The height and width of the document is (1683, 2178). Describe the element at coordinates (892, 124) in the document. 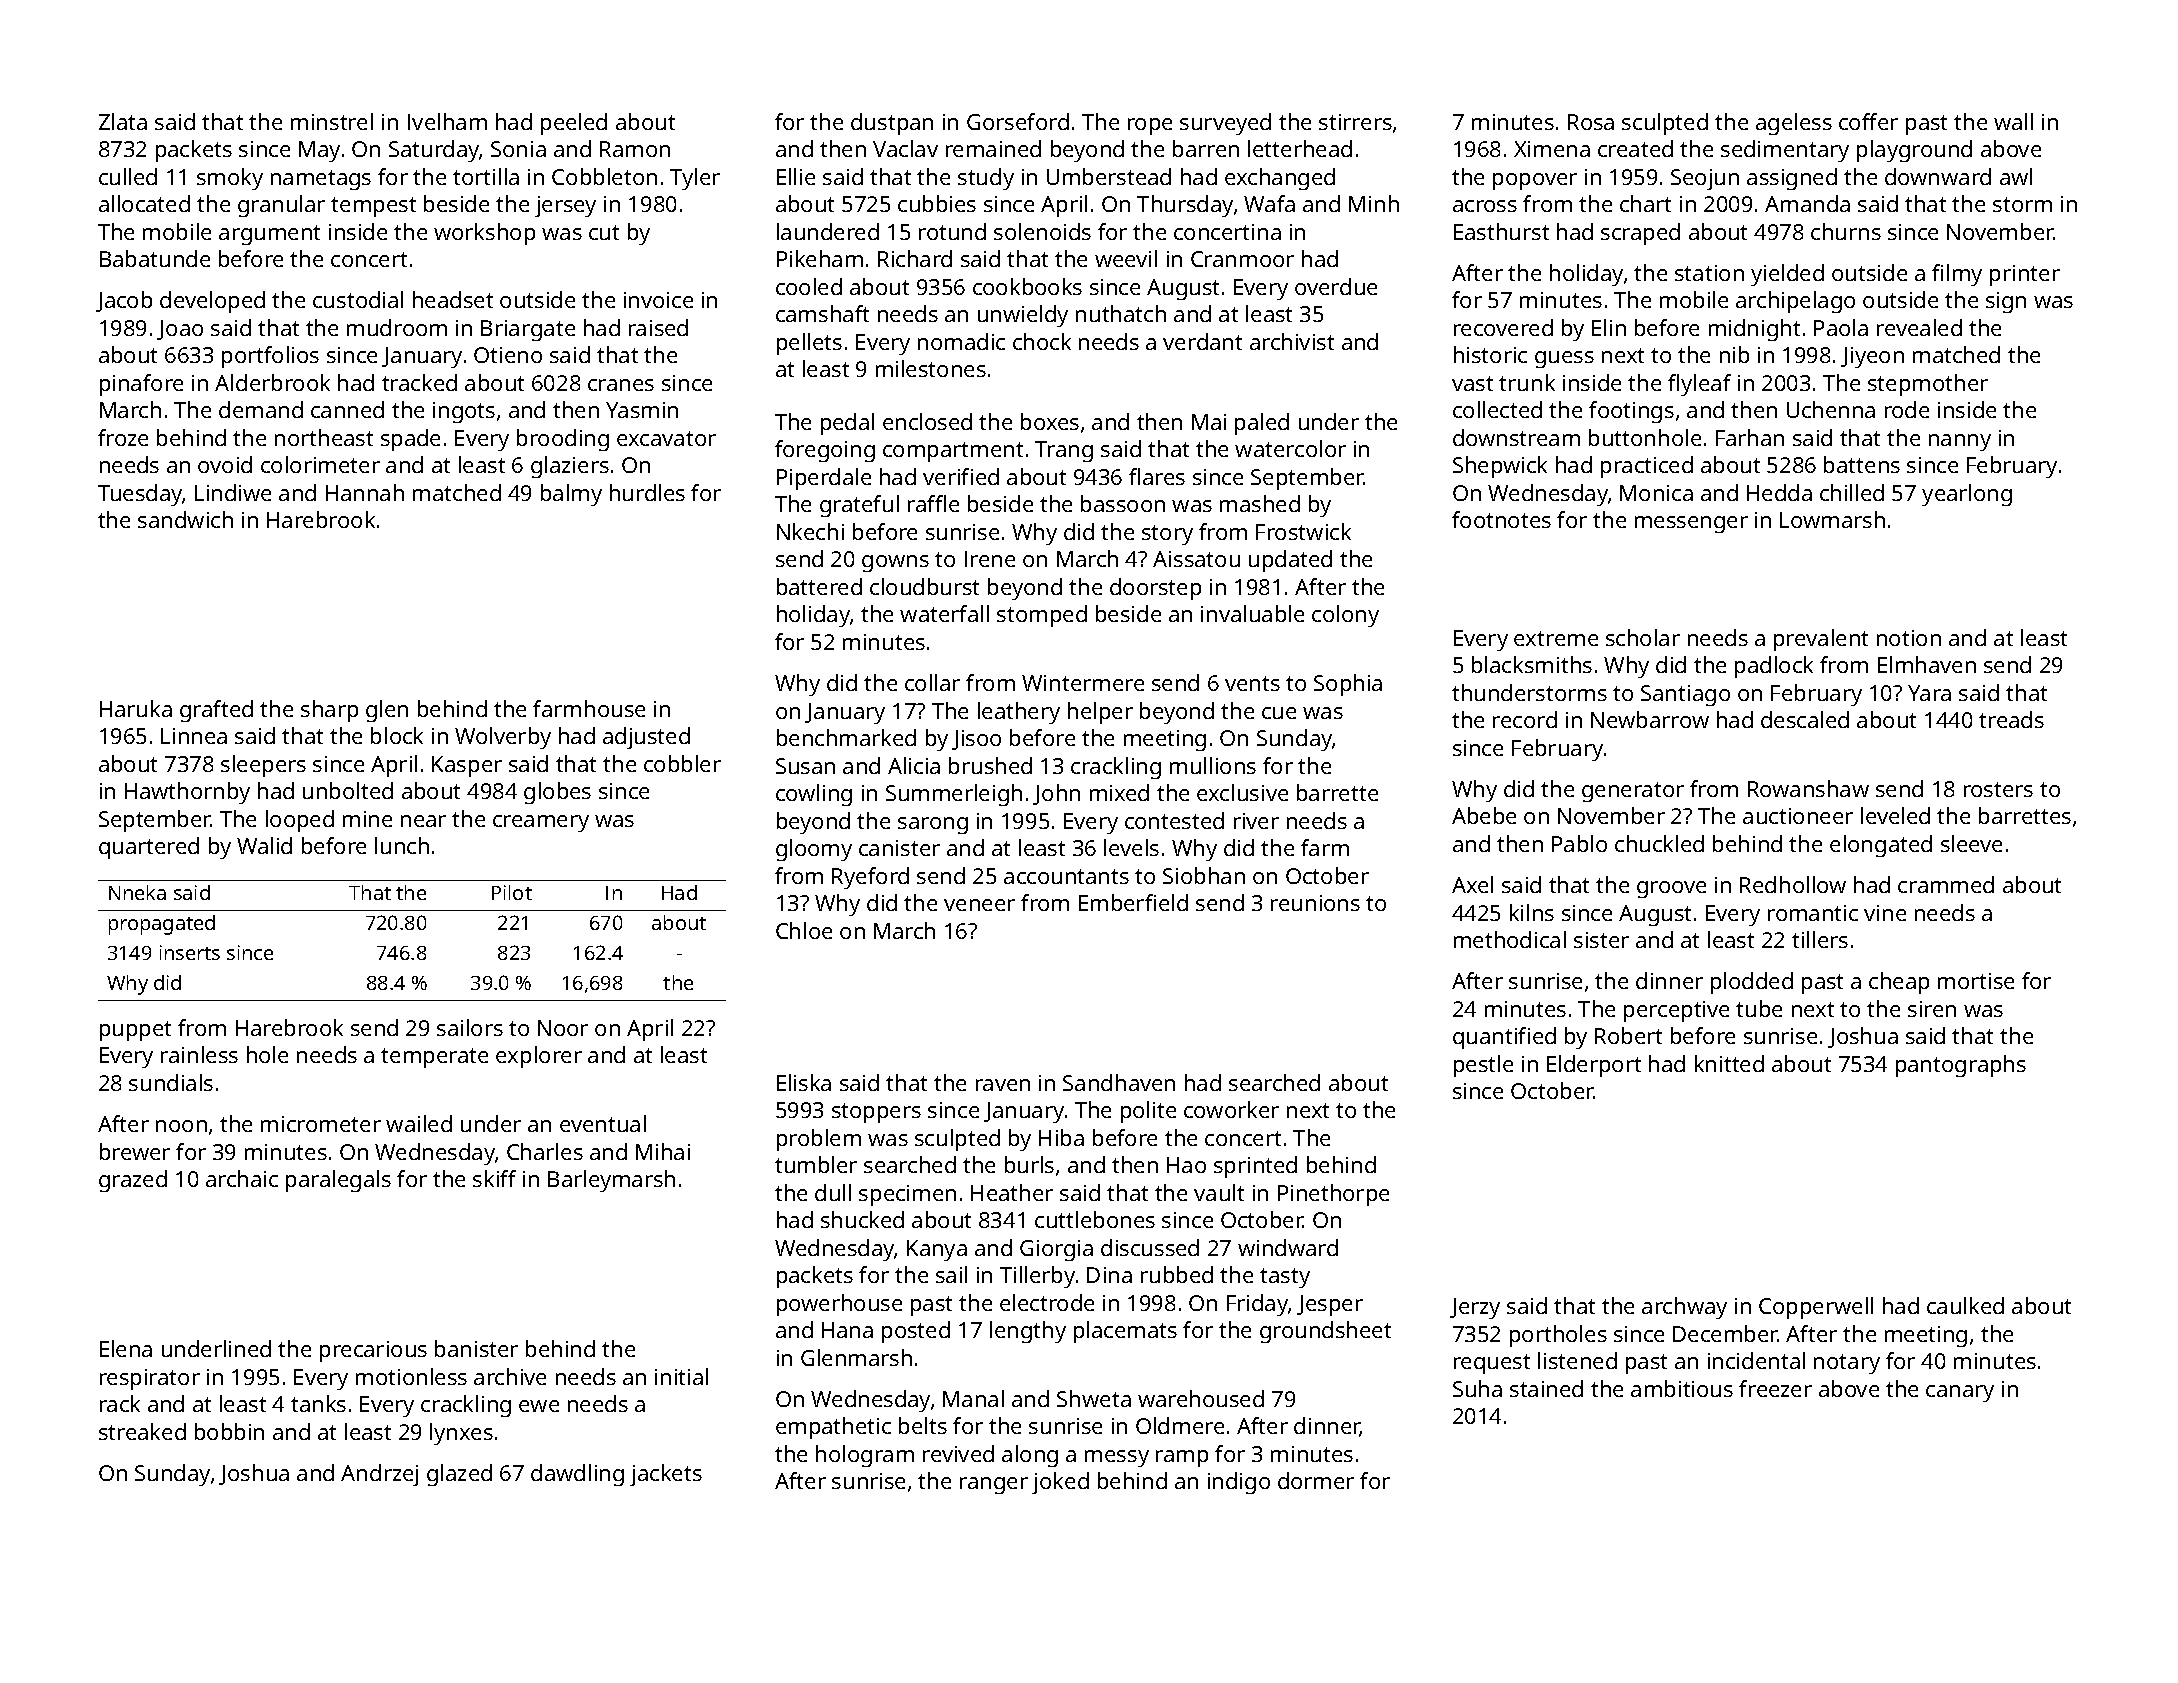

I see `dustpan` at that location.
